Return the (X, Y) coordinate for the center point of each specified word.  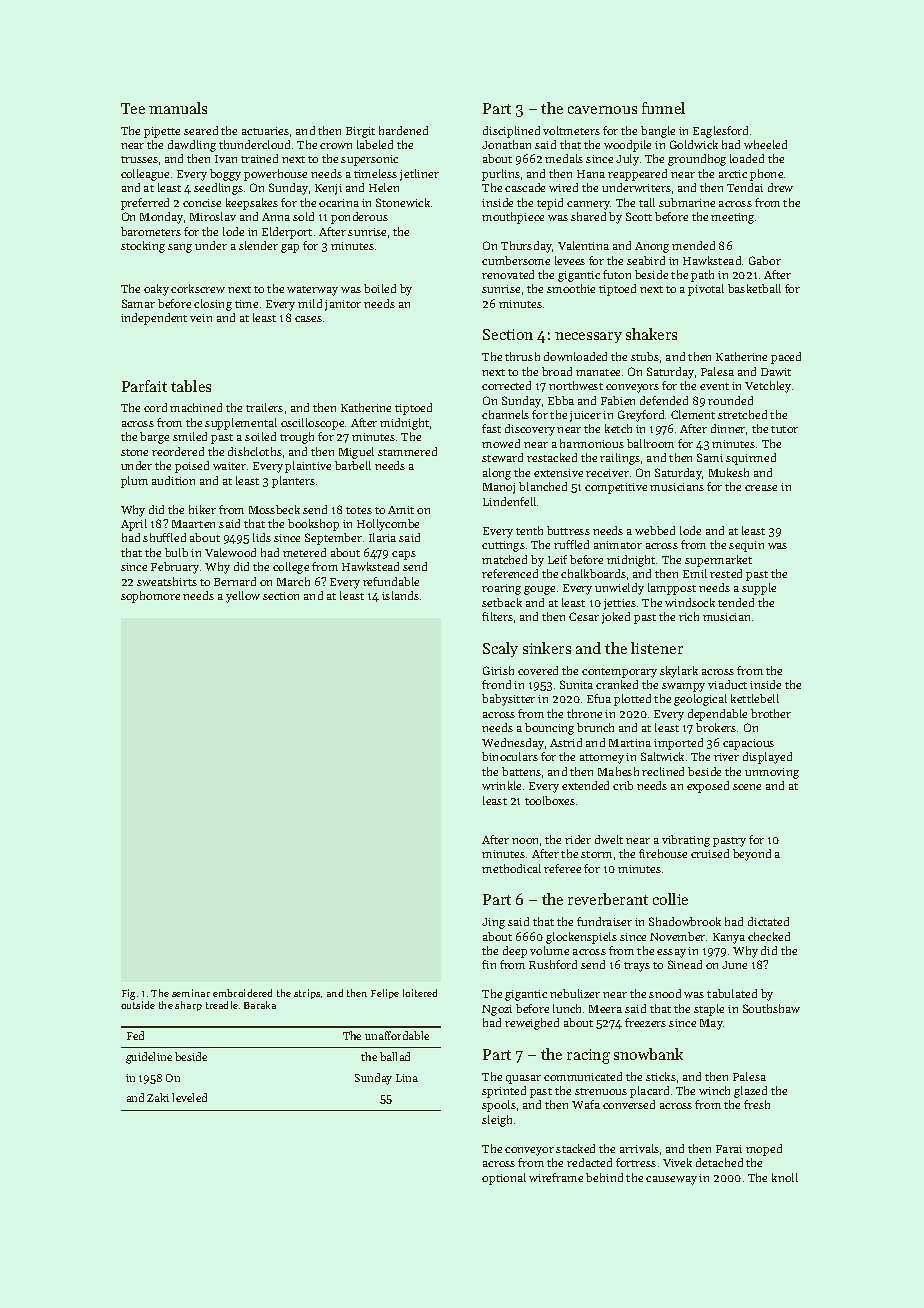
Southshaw (771, 1008)
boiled (380, 288)
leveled (189, 1097)
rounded (730, 400)
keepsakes (252, 204)
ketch (618, 428)
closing (213, 305)
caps (404, 555)
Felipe (385, 994)
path (702, 276)
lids (262, 537)
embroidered (242, 993)
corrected (506, 385)
